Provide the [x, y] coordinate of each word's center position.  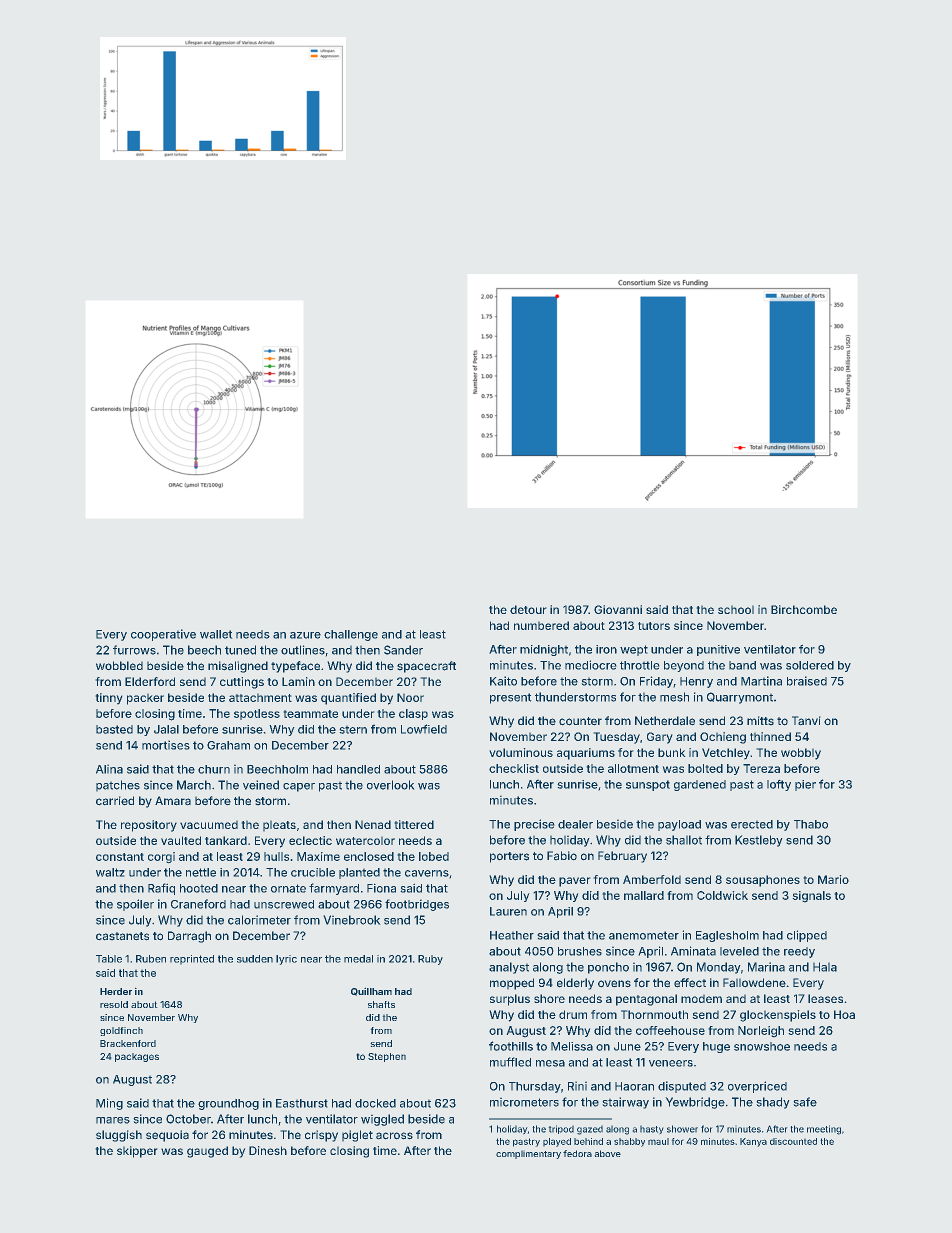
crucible [313, 872]
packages [137, 1057]
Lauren [508, 911]
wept [634, 650]
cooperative [163, 635]
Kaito [503, 681]
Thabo [811, 824]
